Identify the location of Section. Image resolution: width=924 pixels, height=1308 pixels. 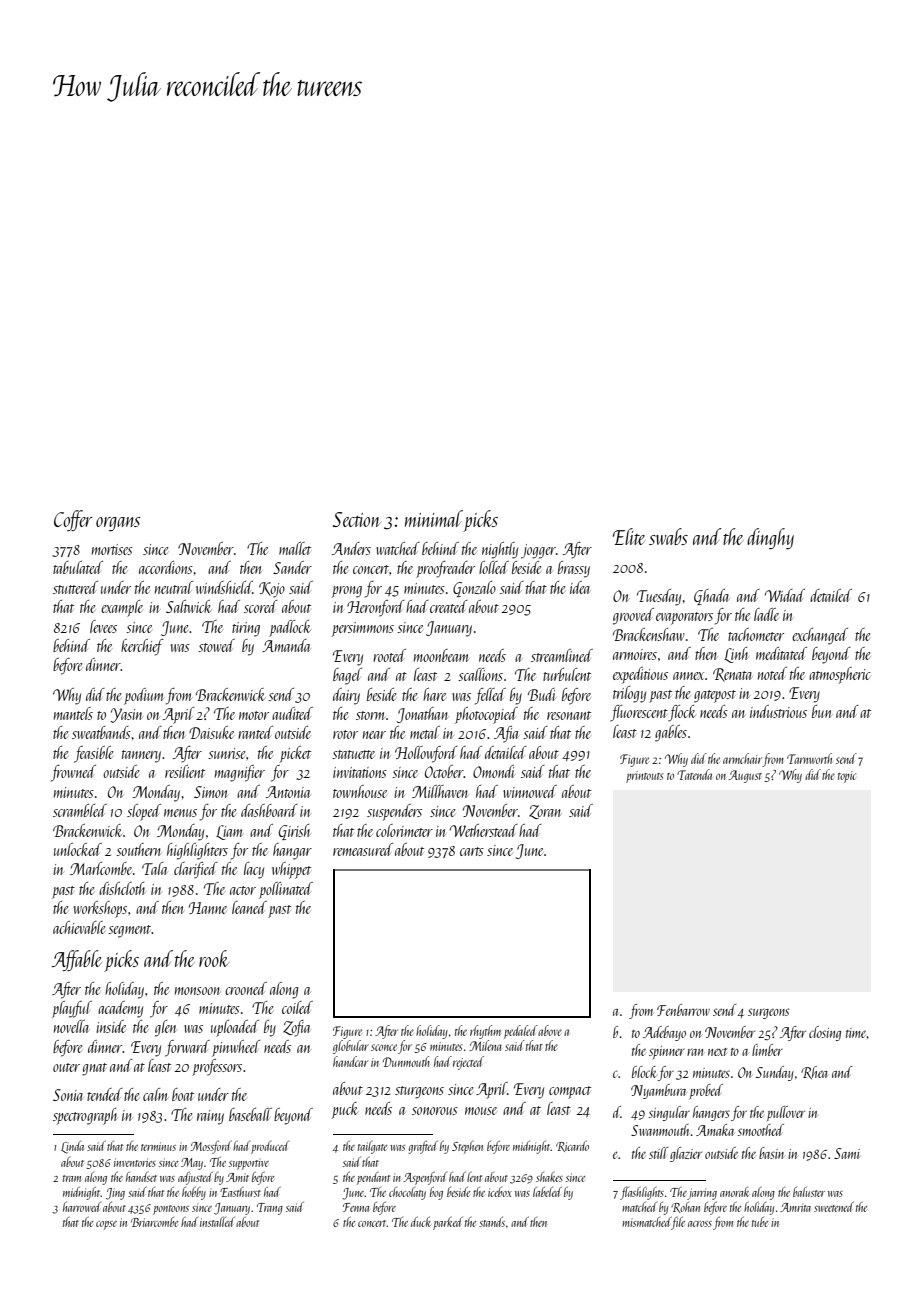
(357, 519).
